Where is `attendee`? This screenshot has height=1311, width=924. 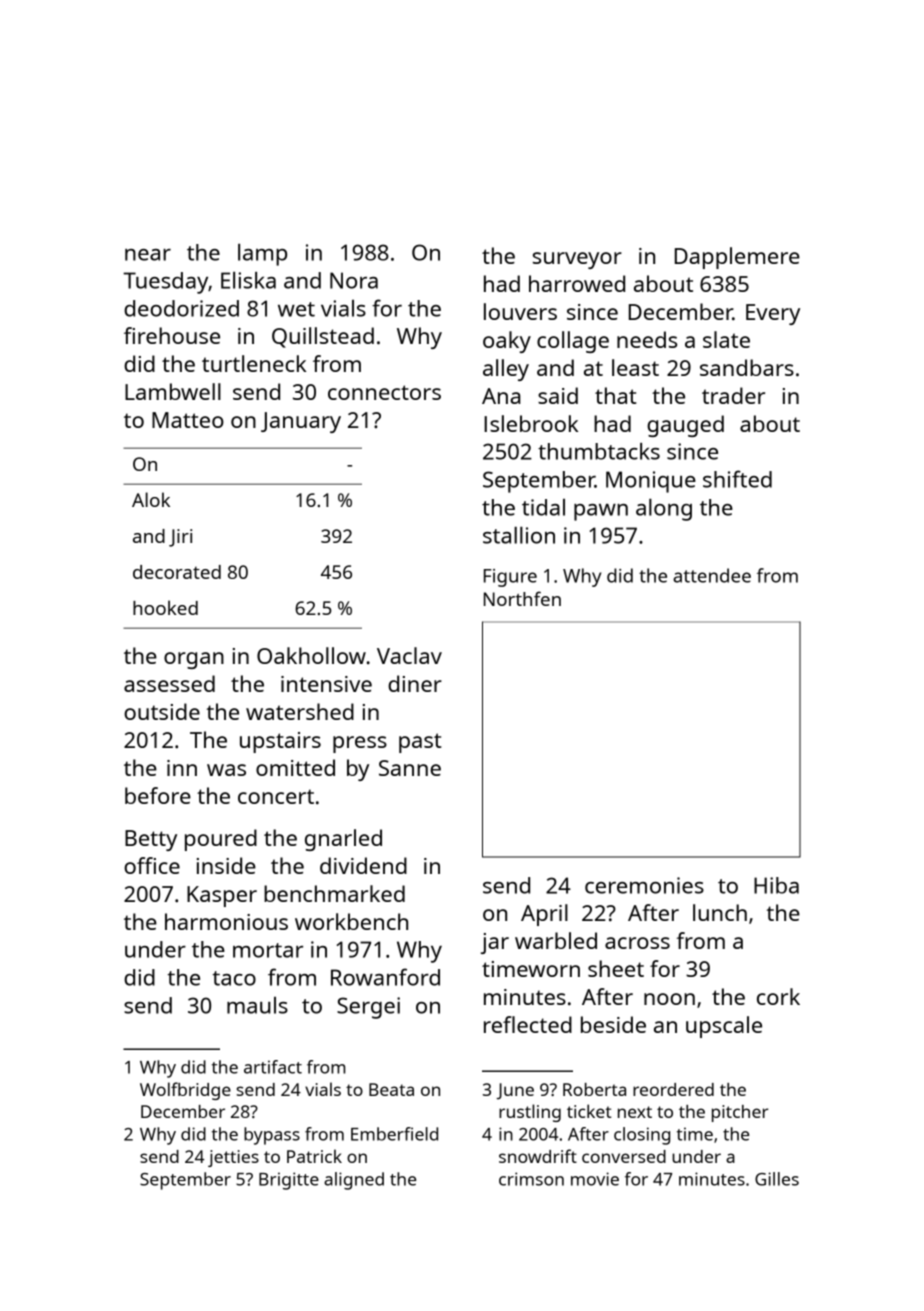
attendee is located at coordinates (712, 575).
